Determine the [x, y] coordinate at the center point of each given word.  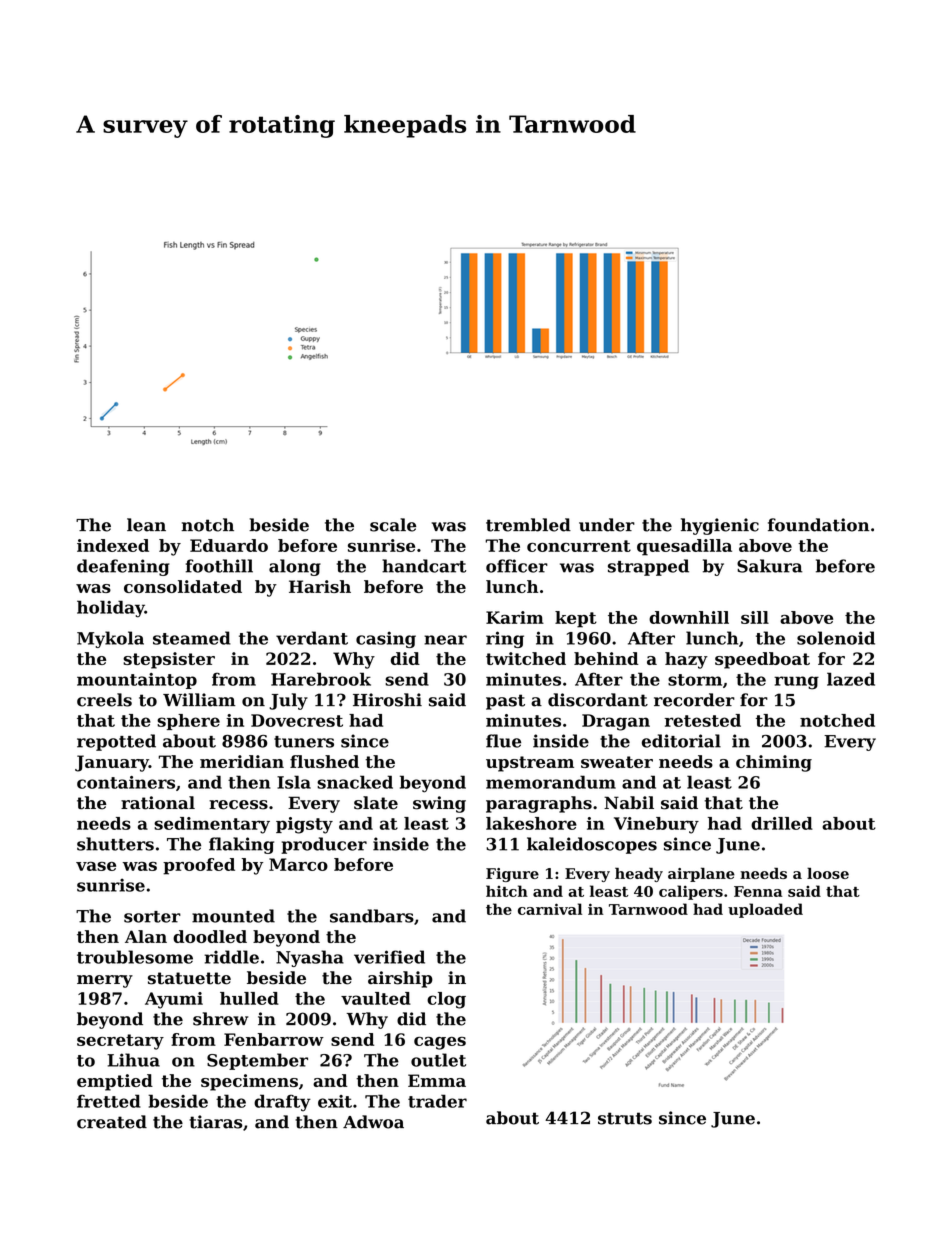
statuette [189, 978]
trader [437, 1101]
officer [517, 566]
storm [695, 680]
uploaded [765, 910]
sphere [188, 722]
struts [625, 1118]
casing [386, 639]
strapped [648, 567]
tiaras [216, 1122]
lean [146, 525]
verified [389, 957]
